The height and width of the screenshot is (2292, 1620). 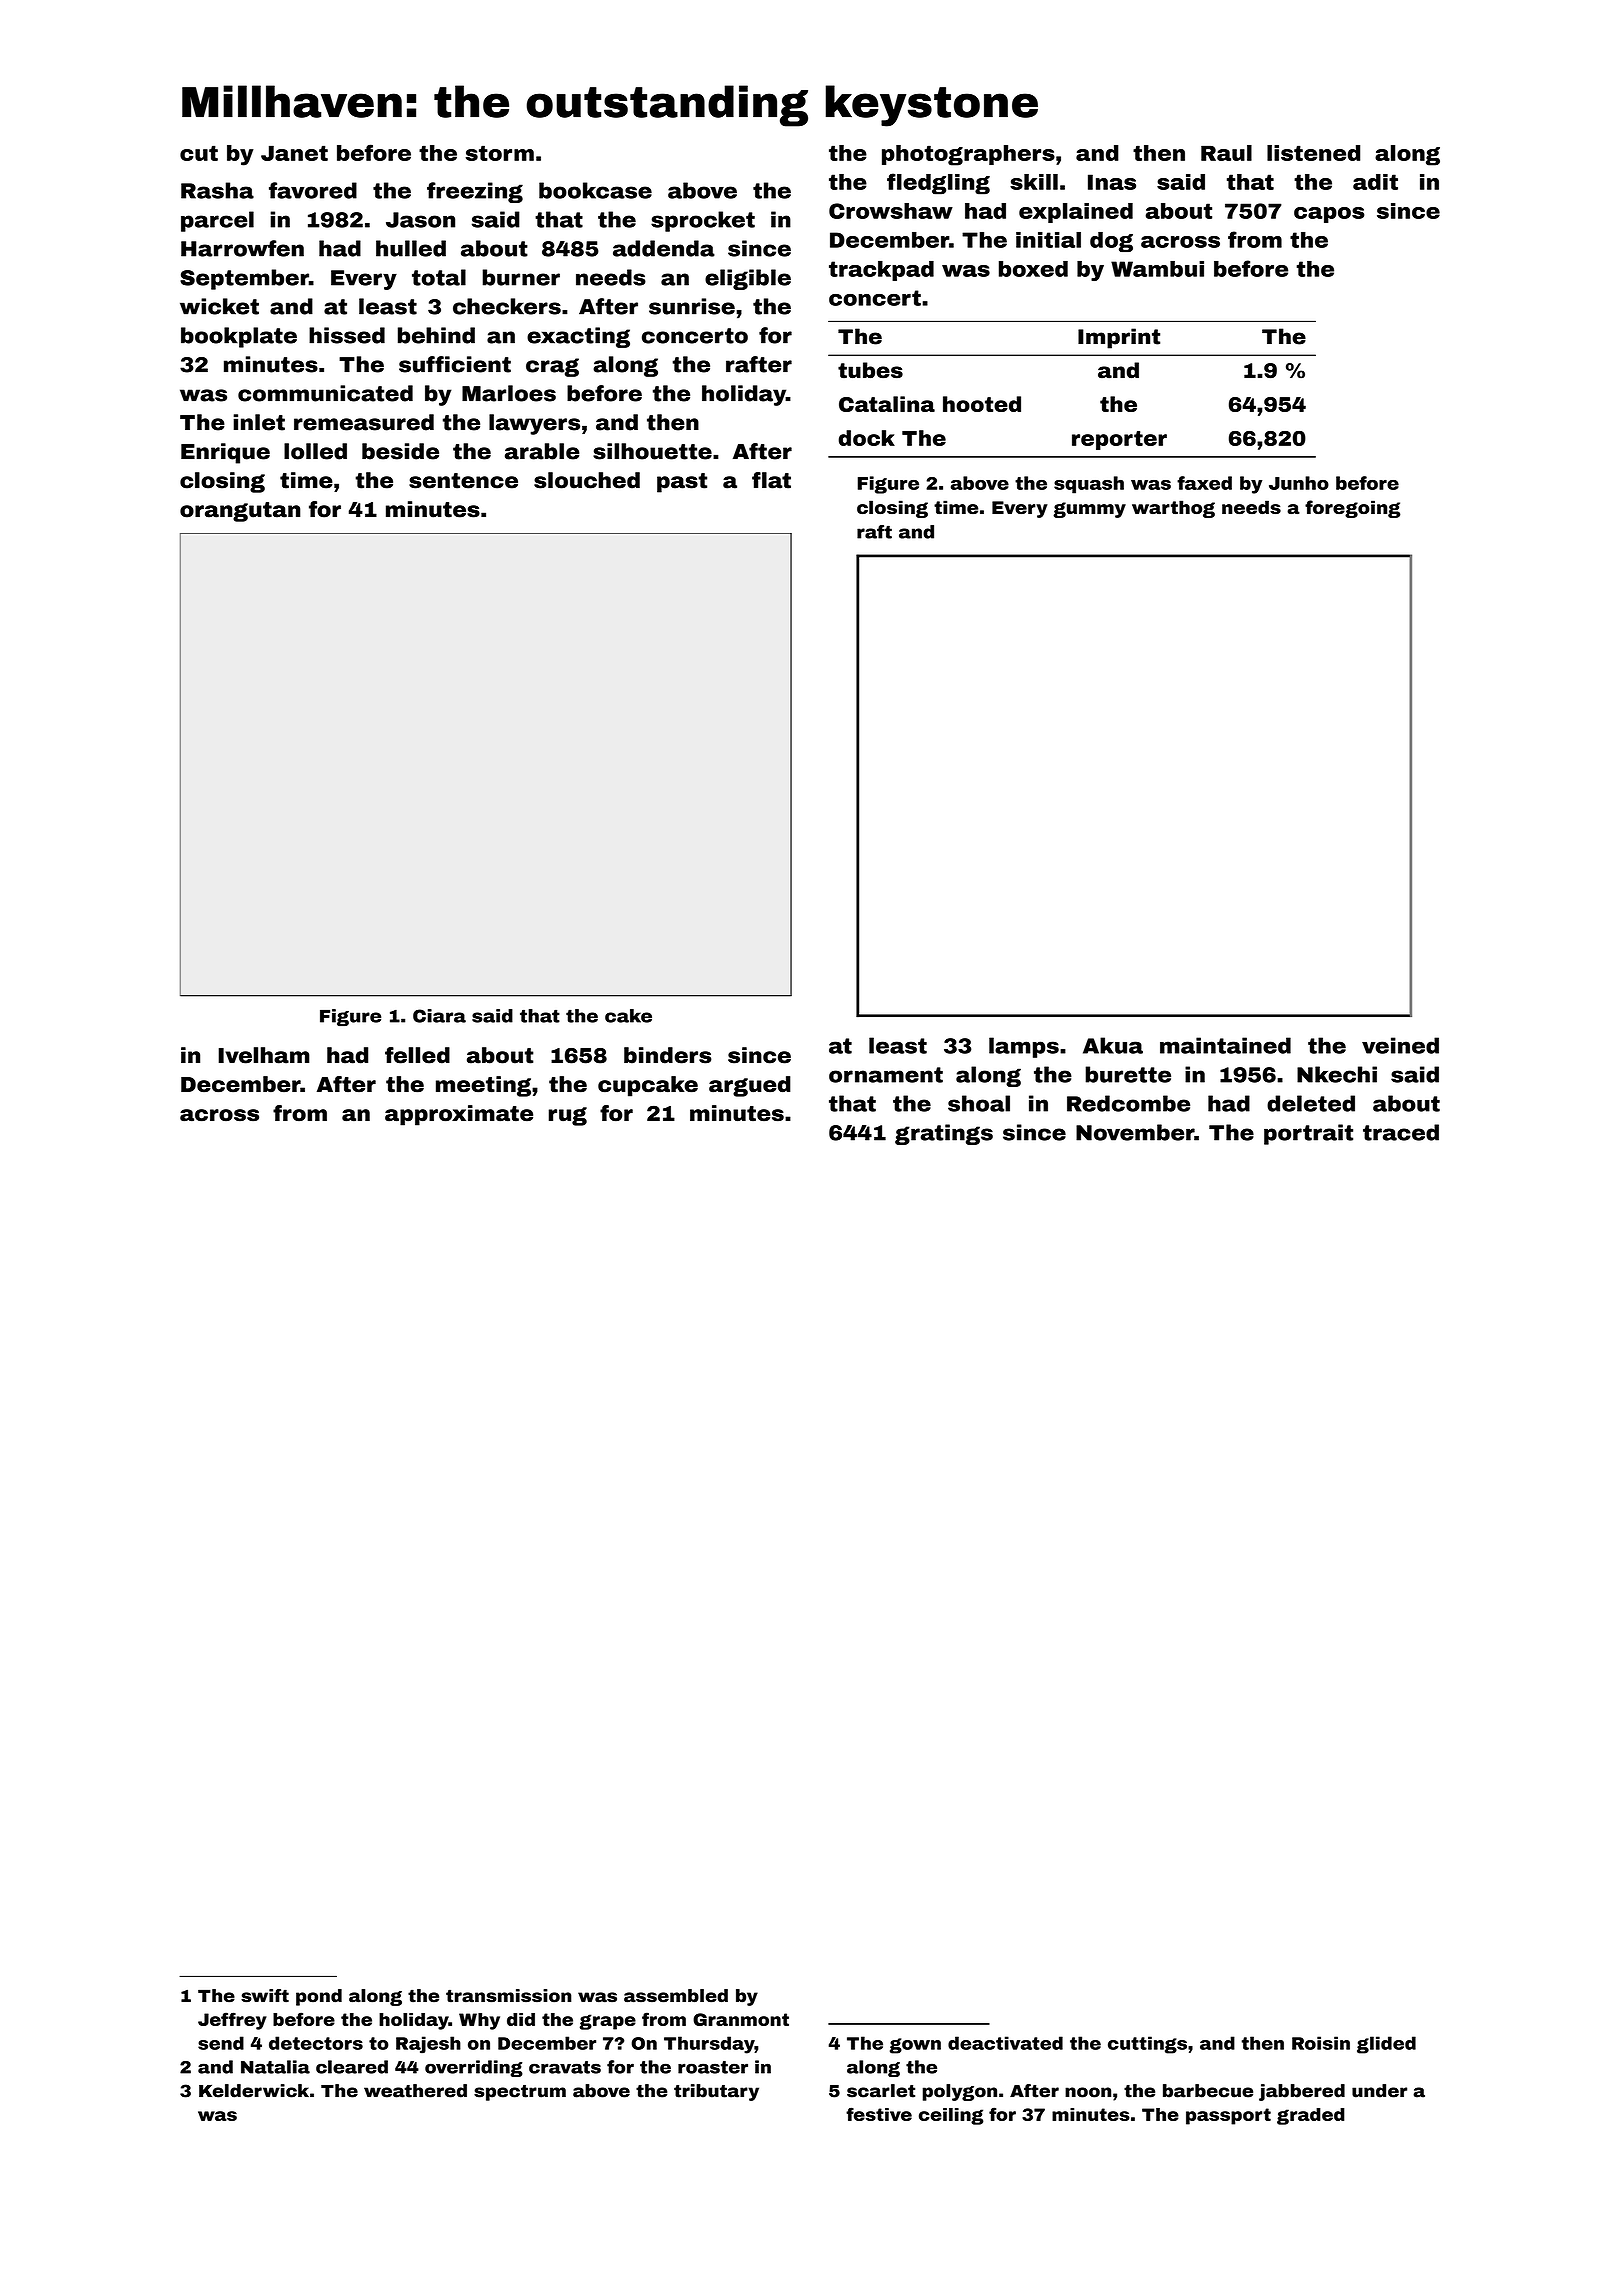 What do you see at coordinates (1112, 182) in the screenshot?
I see `Inas` at bounding box center [1112, 182].
